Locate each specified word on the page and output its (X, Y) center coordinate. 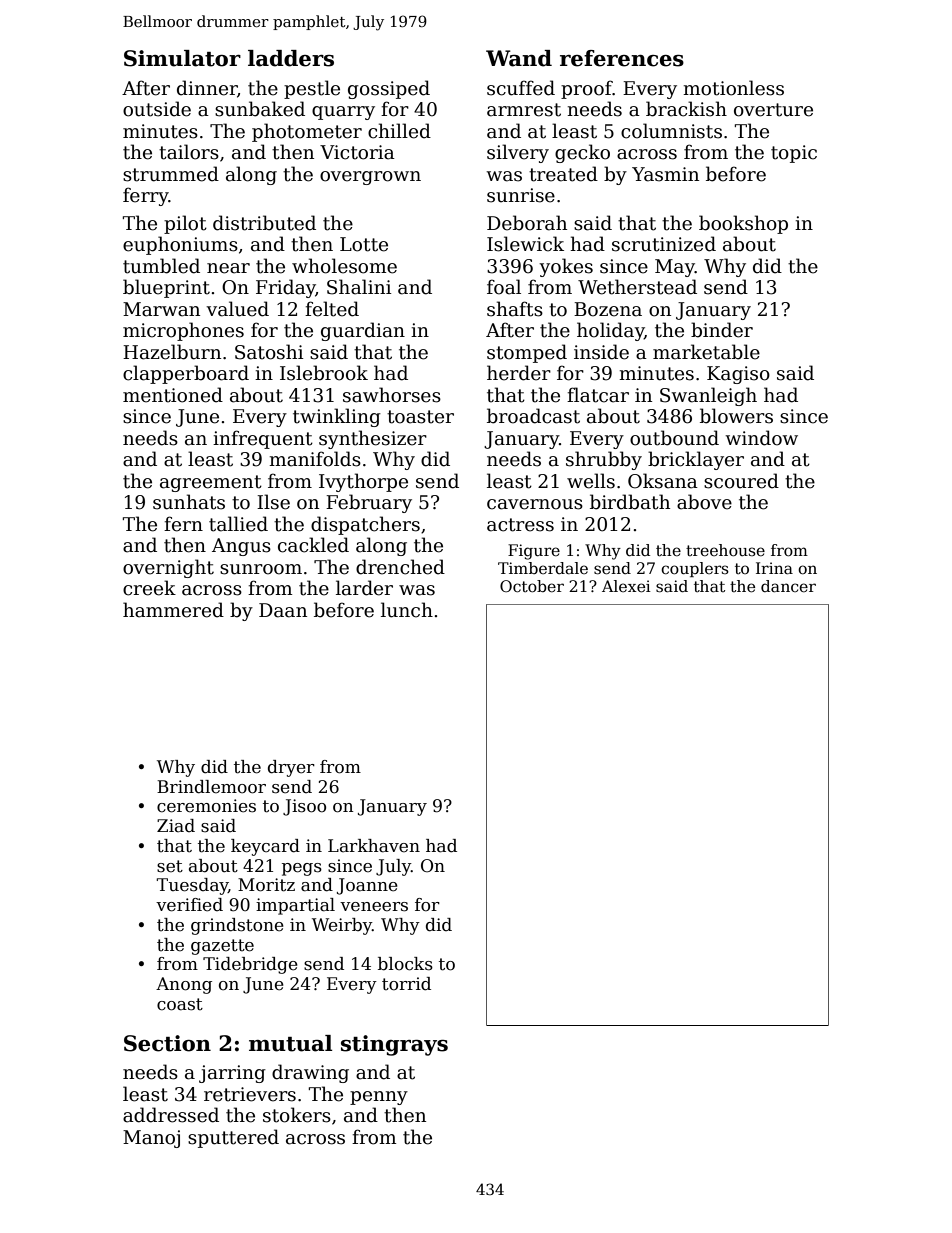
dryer (291, 768)
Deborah (527, 223)
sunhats (189, 502)
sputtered (233, 1138)
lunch (407, 610)
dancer (788, 586)
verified (189, 905)
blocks (405, 964)
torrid (406, 984)
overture (773, 110)
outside (157, 109)
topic (794, 154)
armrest (524, 110)
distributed (264, 223)
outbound (674, 438)
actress (520, 525)
